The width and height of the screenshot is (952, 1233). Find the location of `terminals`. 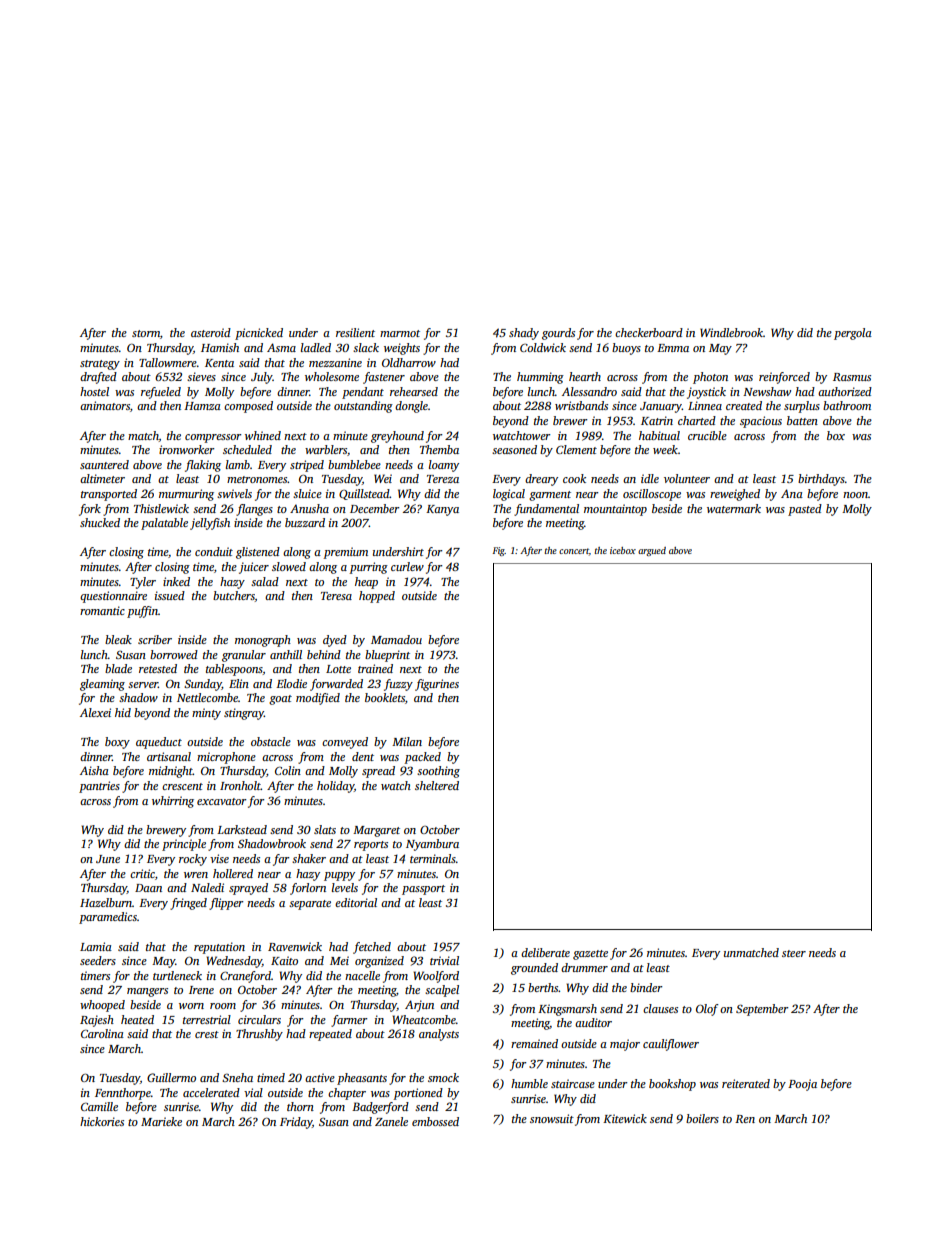

terminals is located at coordinates (433, 858).
